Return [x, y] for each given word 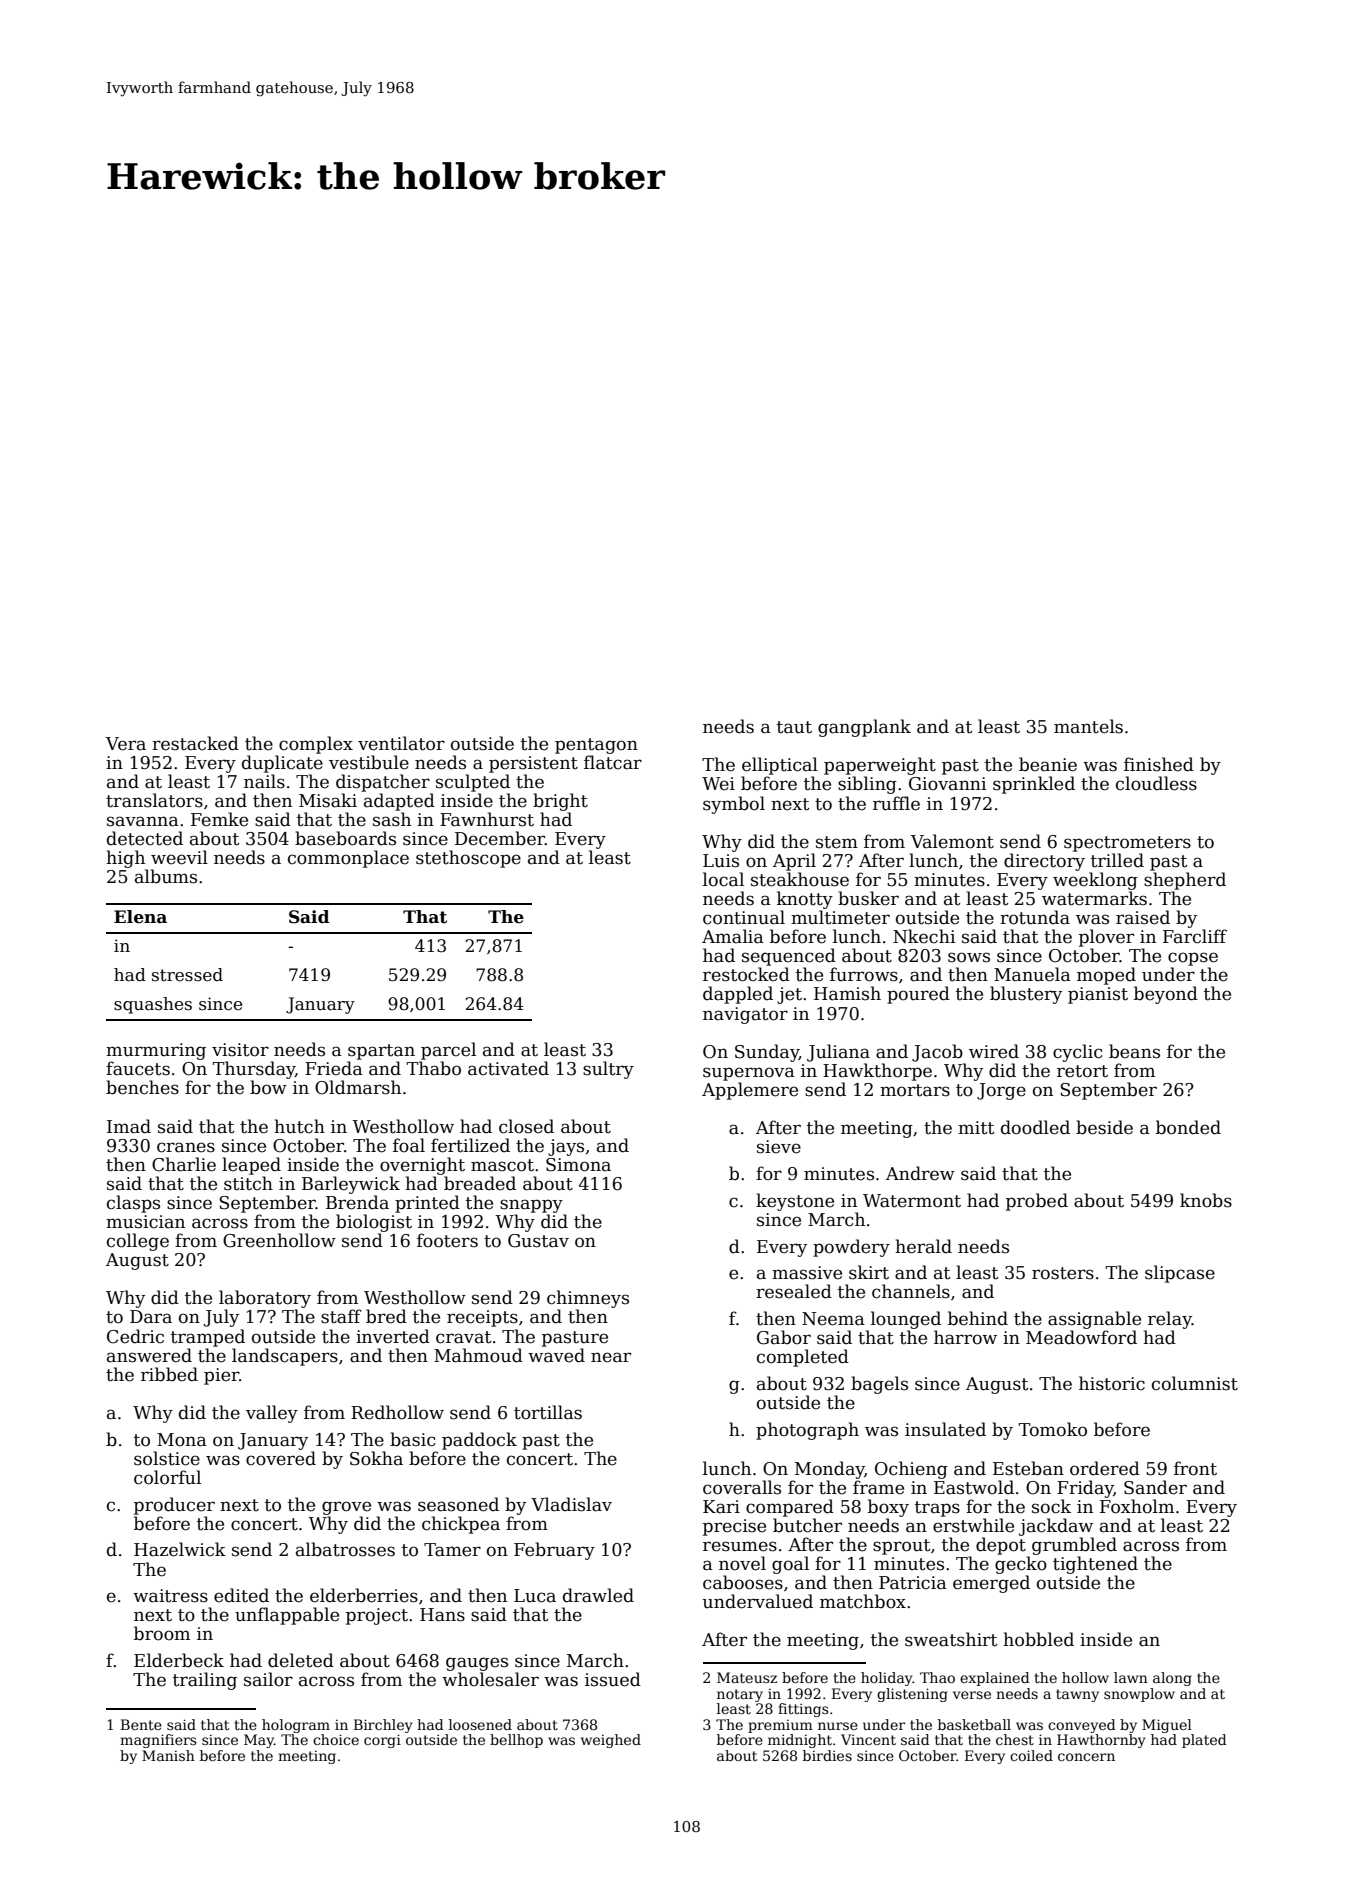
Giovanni [947, 784]
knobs [1206, 1200]
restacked [195, 743]
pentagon [596, 746]
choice [336, 1739]
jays [566, 1147]
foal [409, 1145]
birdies [827, 1755]
